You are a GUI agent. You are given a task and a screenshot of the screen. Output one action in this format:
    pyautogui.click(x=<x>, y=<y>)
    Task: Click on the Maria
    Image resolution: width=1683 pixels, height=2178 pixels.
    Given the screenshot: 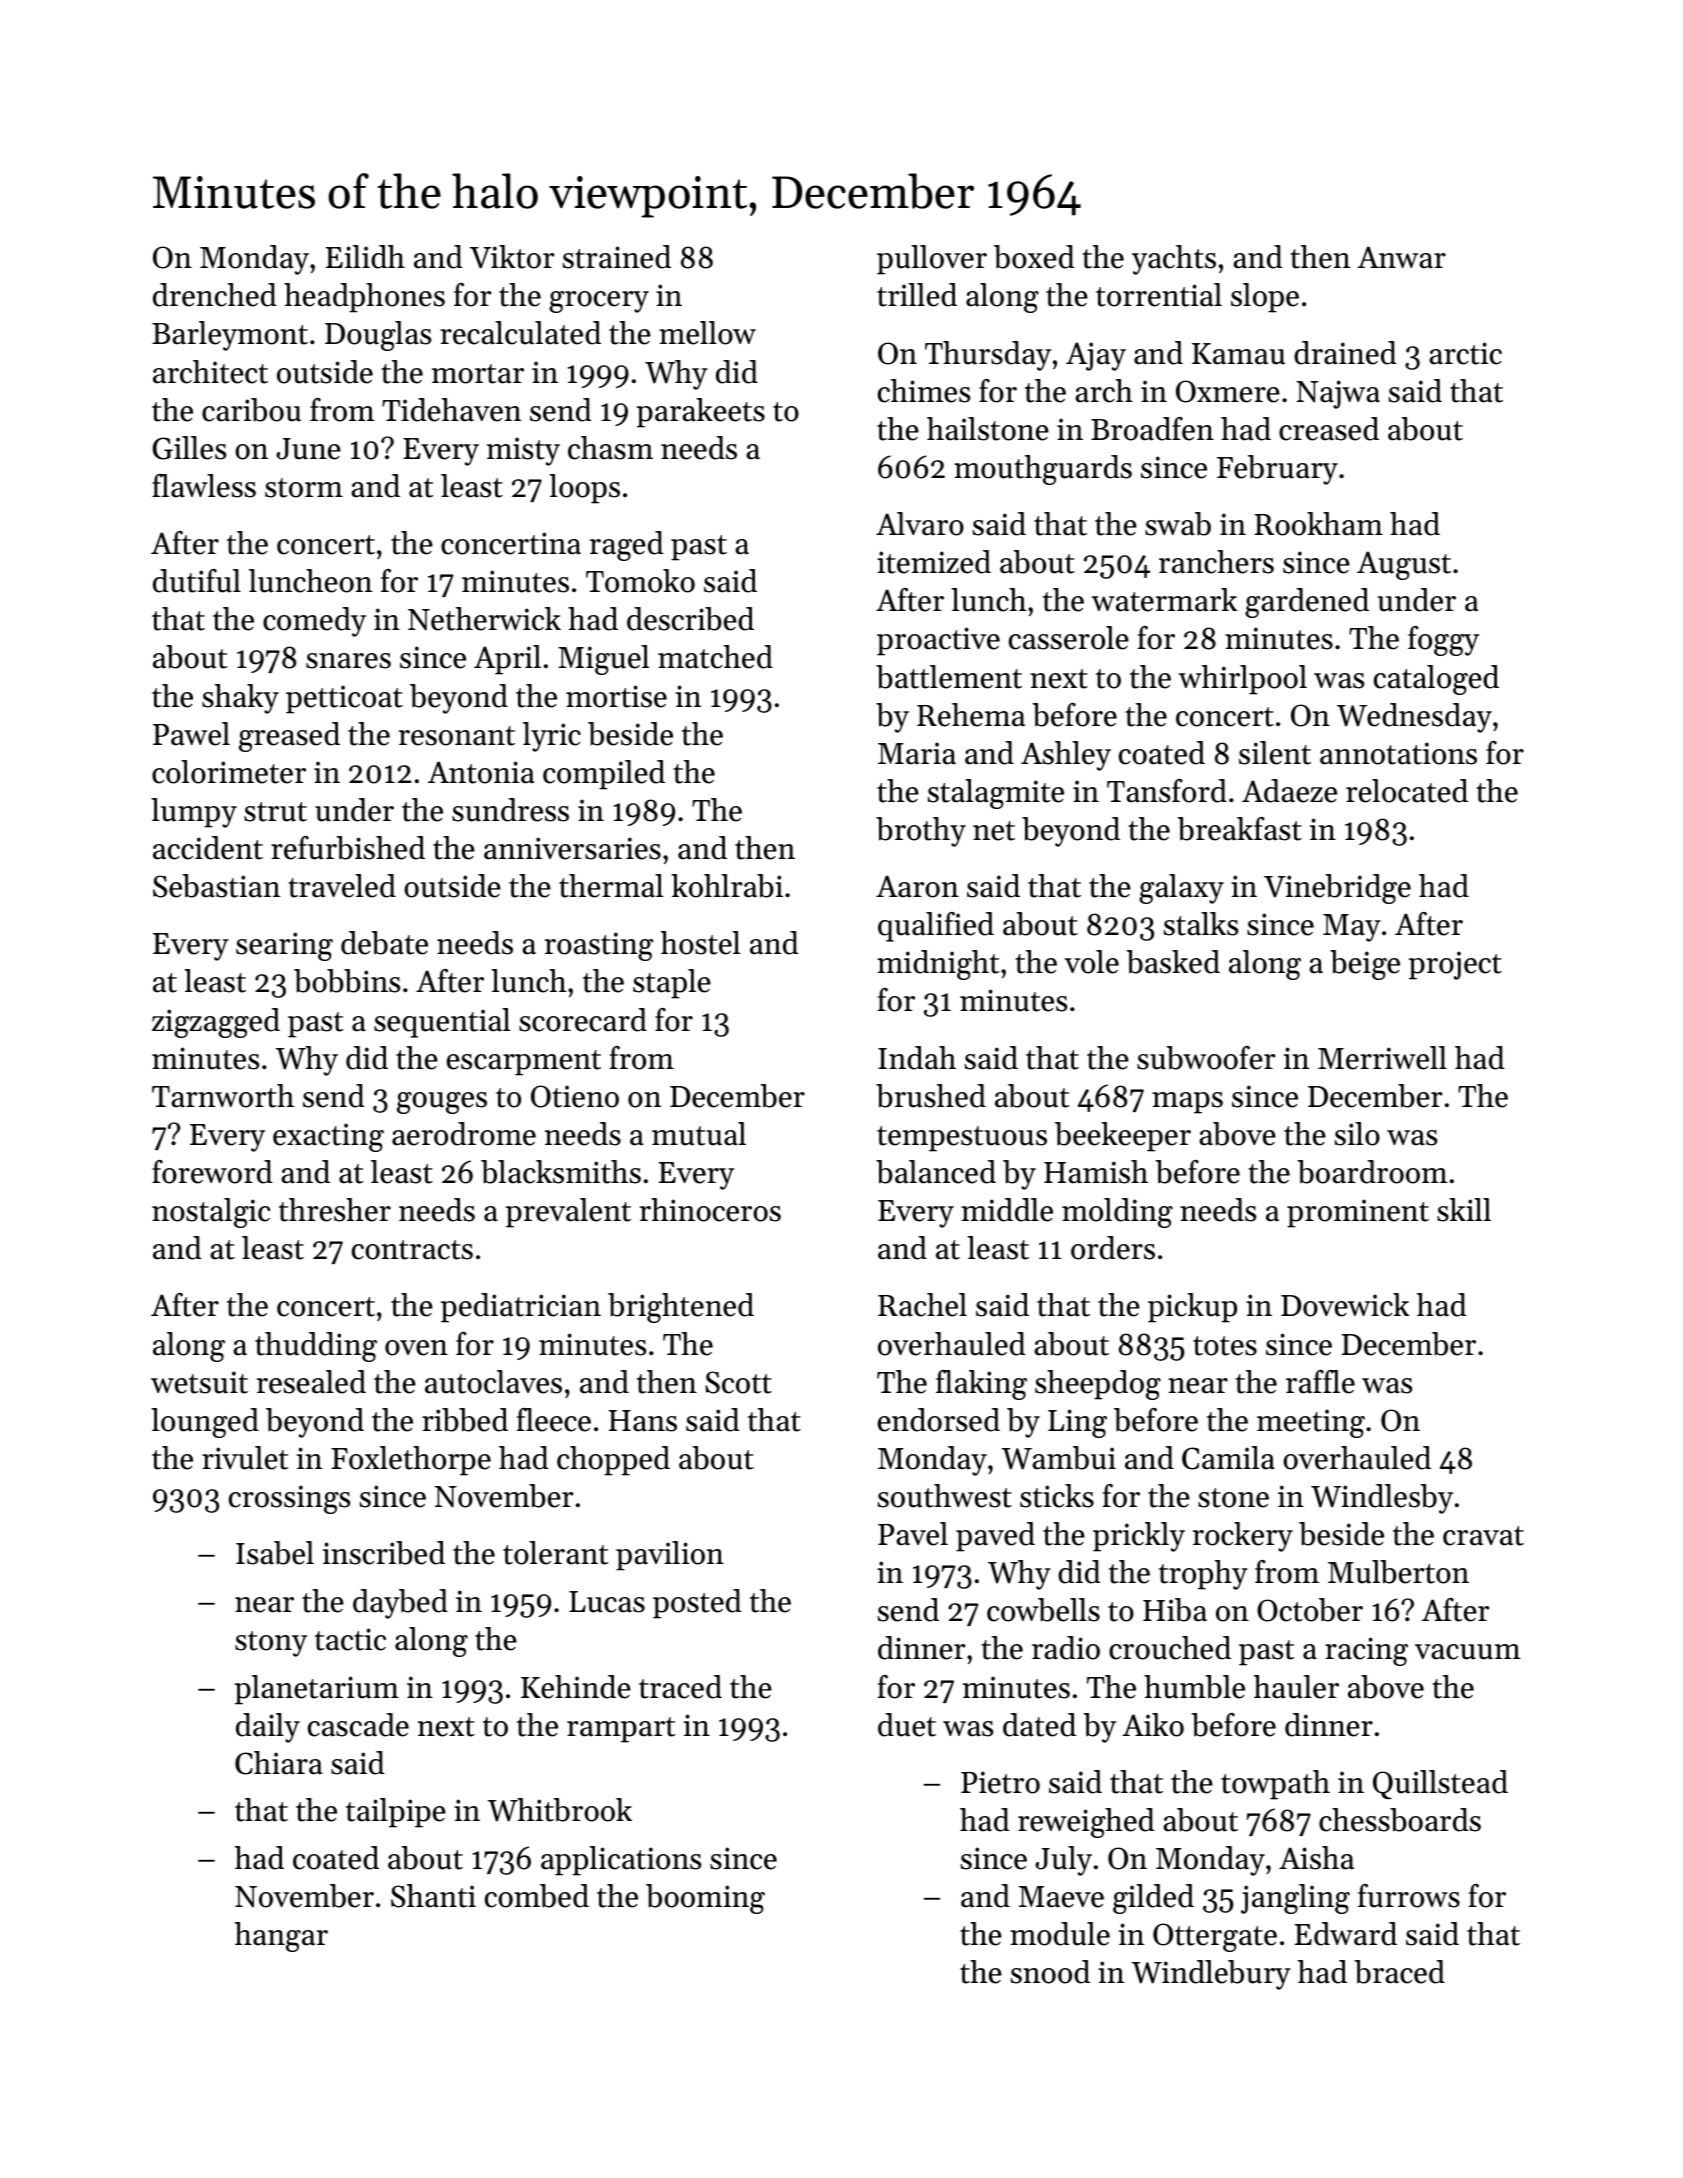 What is the action you would take?
    pyautogui.click(x=917, y=753)
